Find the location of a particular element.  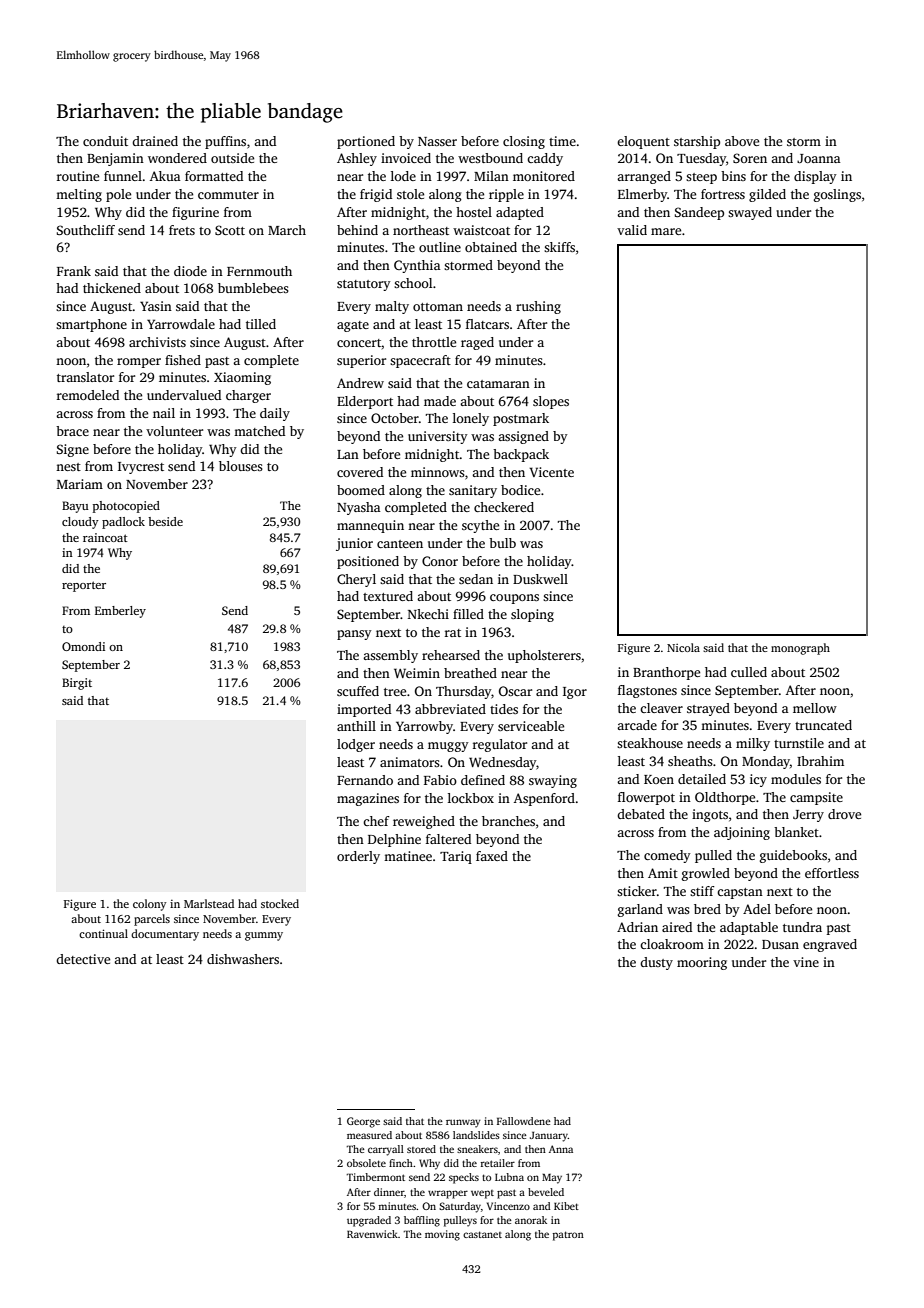

obsolete is located at coordinates (366, 1163).
